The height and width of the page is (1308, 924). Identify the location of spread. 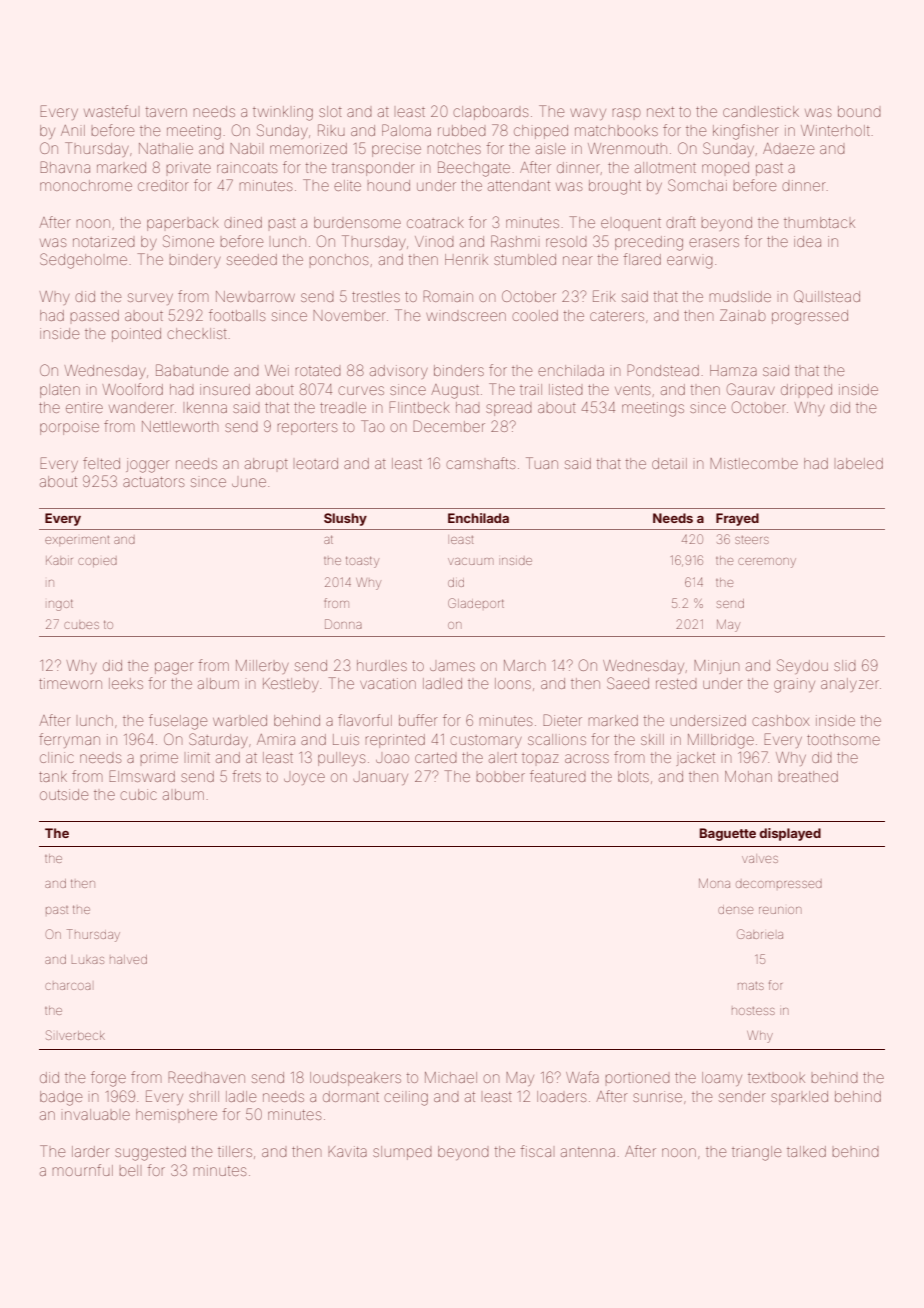
(509, 410).
